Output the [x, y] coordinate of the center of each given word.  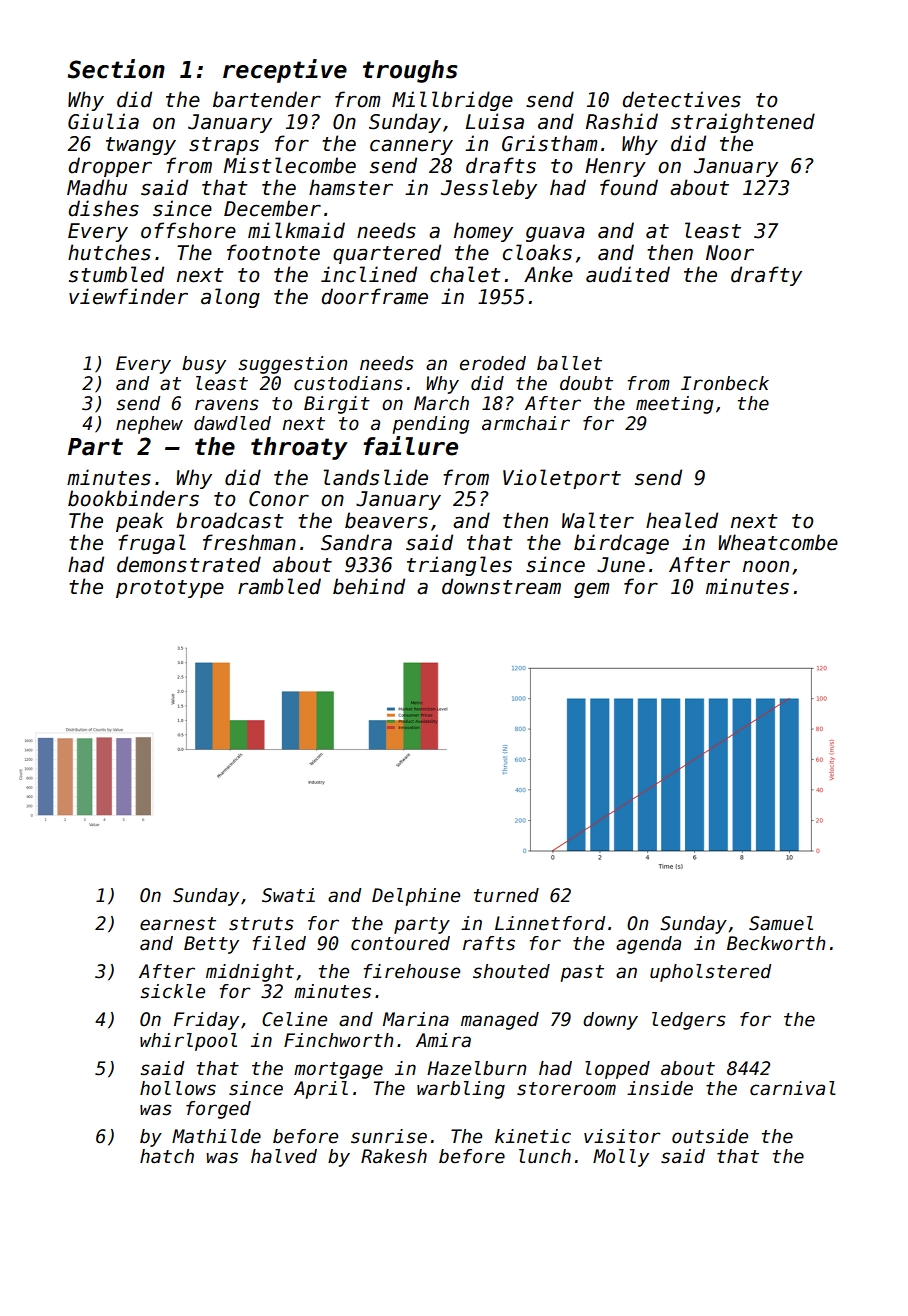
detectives [681, 99]
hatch [167, 1156]
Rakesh [394, 1156]
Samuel [781, 923]
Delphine [416, 897]
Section [116, 69]
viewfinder [128, 296]
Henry [615, 167]
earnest [178, 924]
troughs [410, 71]
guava [555, 234]
